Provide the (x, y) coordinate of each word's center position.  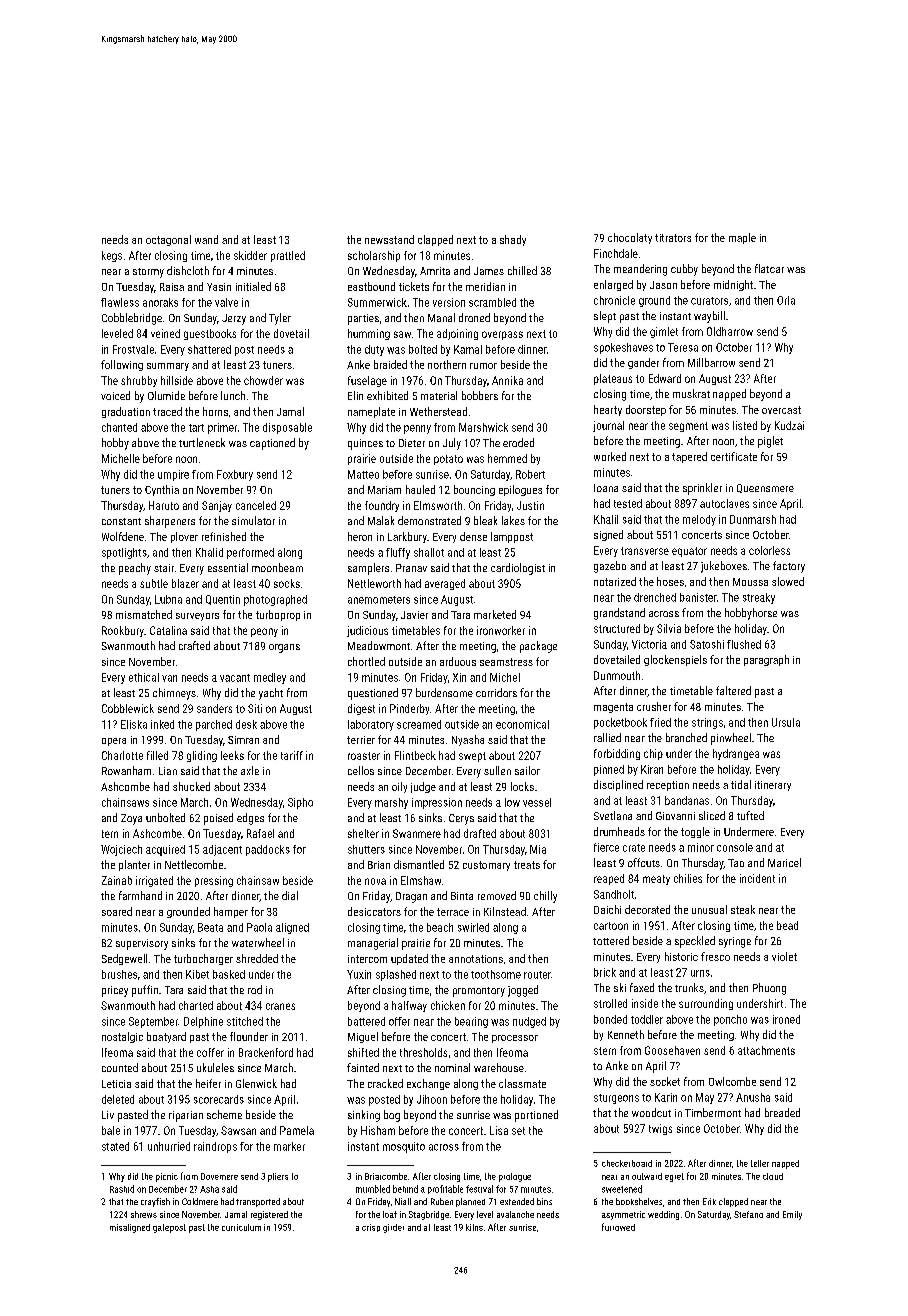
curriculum (241, 1227)
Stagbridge (429, 1215)
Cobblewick (128, 708)
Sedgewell (124, 959)
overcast (781, 410)
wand (206, 239)
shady (513, 240)
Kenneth (626, 1034)
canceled (256, 505)
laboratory (371, 725)
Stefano (748, 1214)
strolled (610, 1003)
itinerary (773, 786)
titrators (673, 238)
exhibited (387, 395)
